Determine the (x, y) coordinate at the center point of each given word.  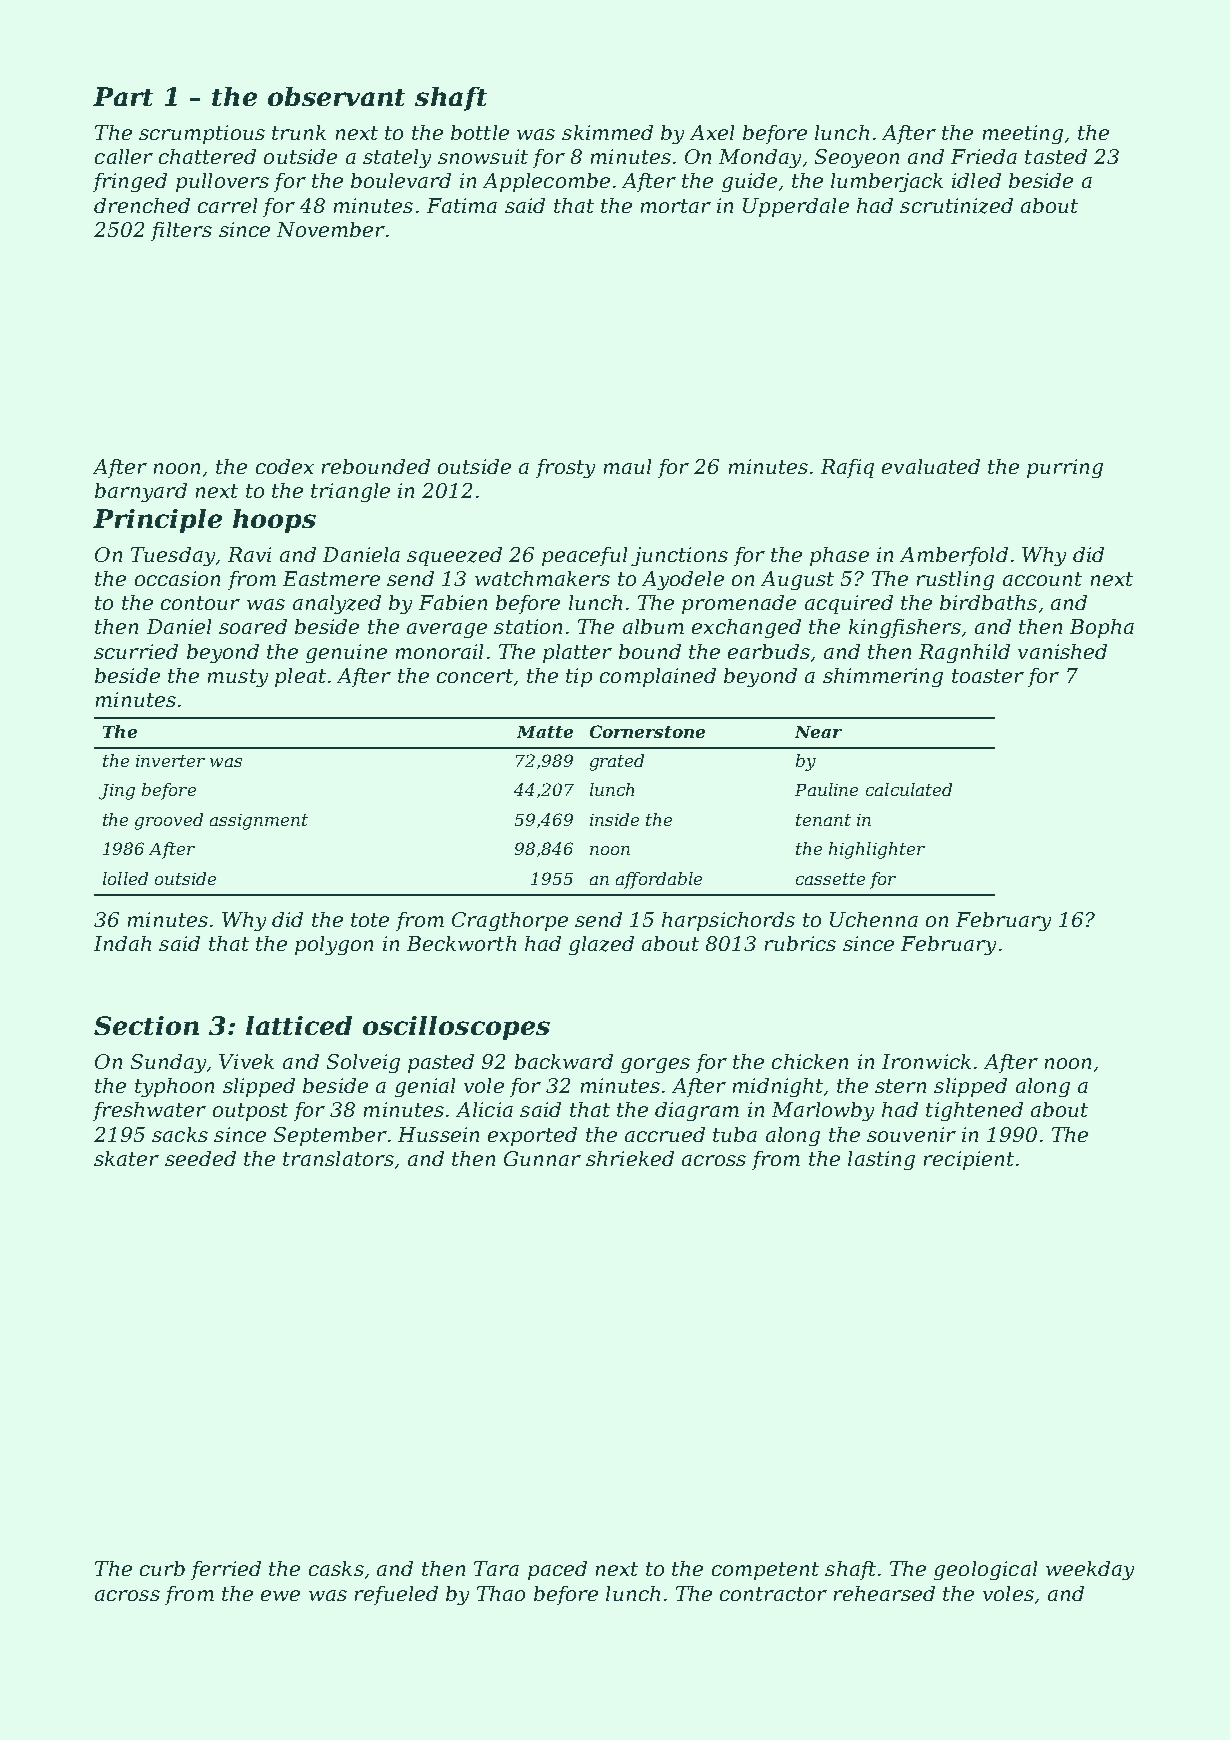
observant (336, 96)
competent (765, 1571)
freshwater (149, 1111)
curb (162, 1568)
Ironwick (926, 1061)
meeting (1023, 134)
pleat (300, 677)
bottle (480, 132)
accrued (665, 1134)
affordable (659, 880)
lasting (881, 1160)
